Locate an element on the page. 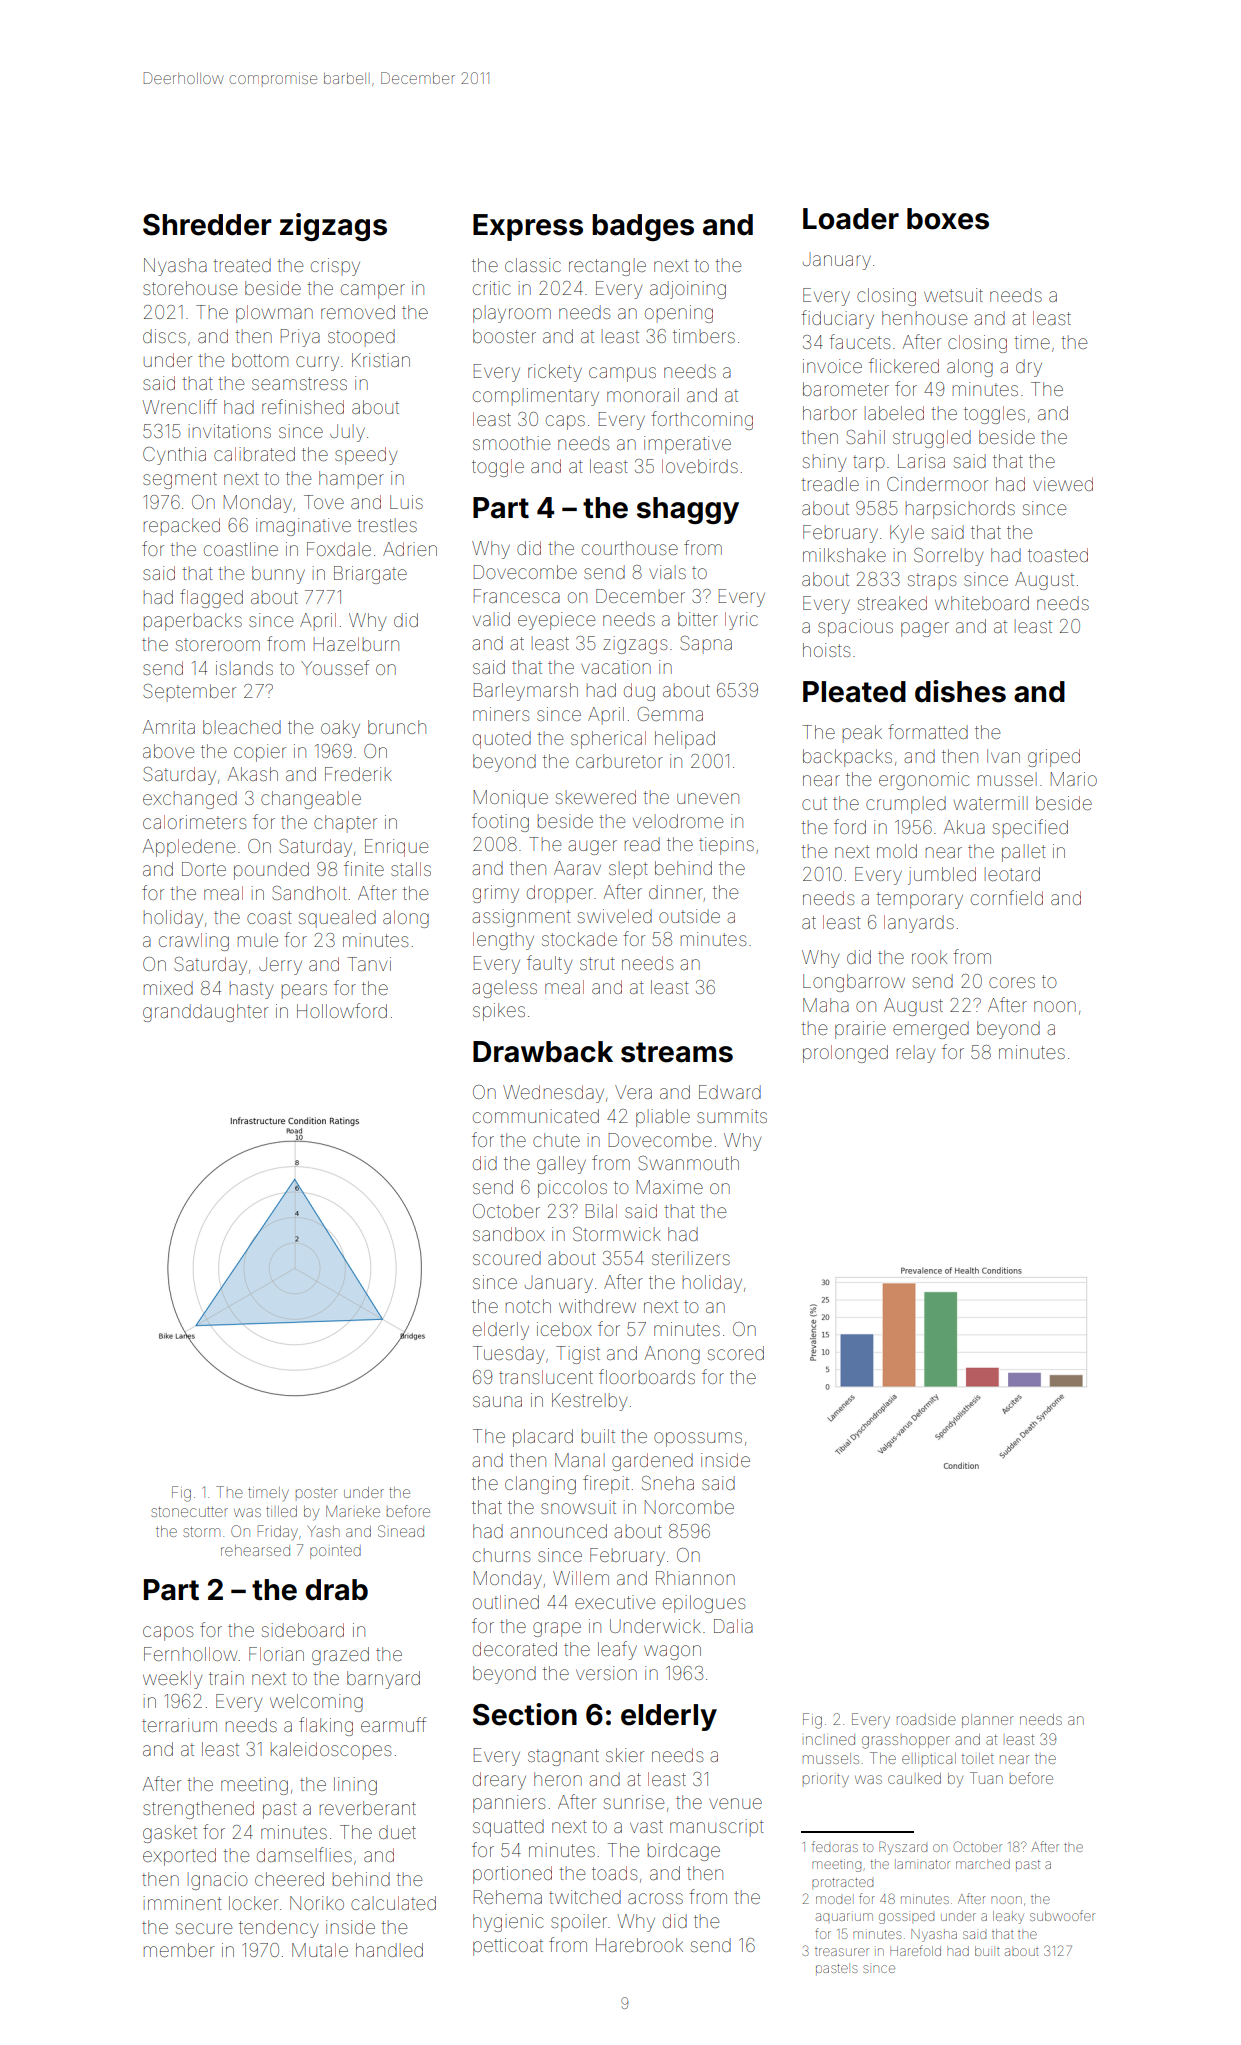 This page has width=1241, height=2045. pears is located at coordinates (304, 991).
